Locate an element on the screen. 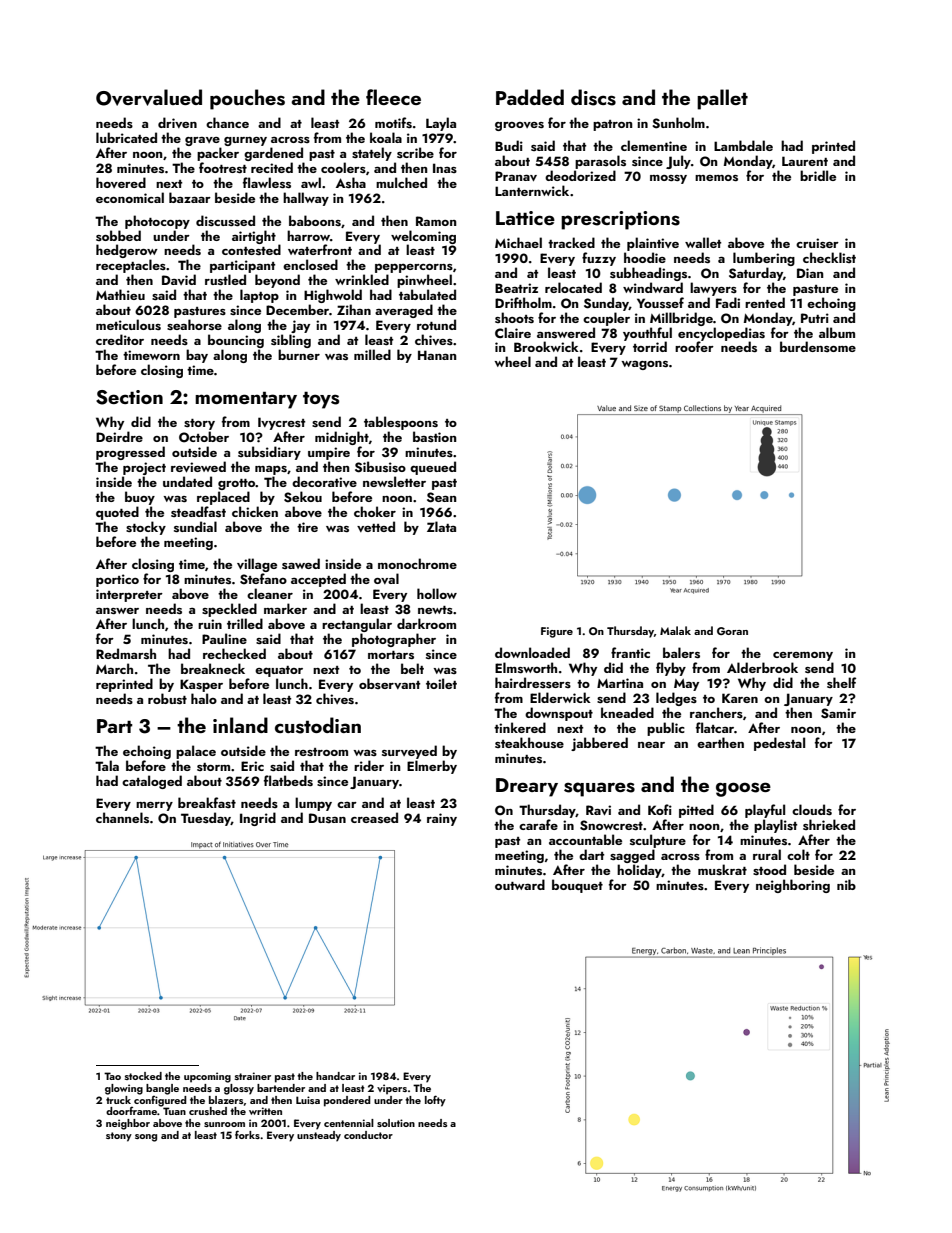 The image size is (952, 1233). wallet is located at coordinates (703, 242).
